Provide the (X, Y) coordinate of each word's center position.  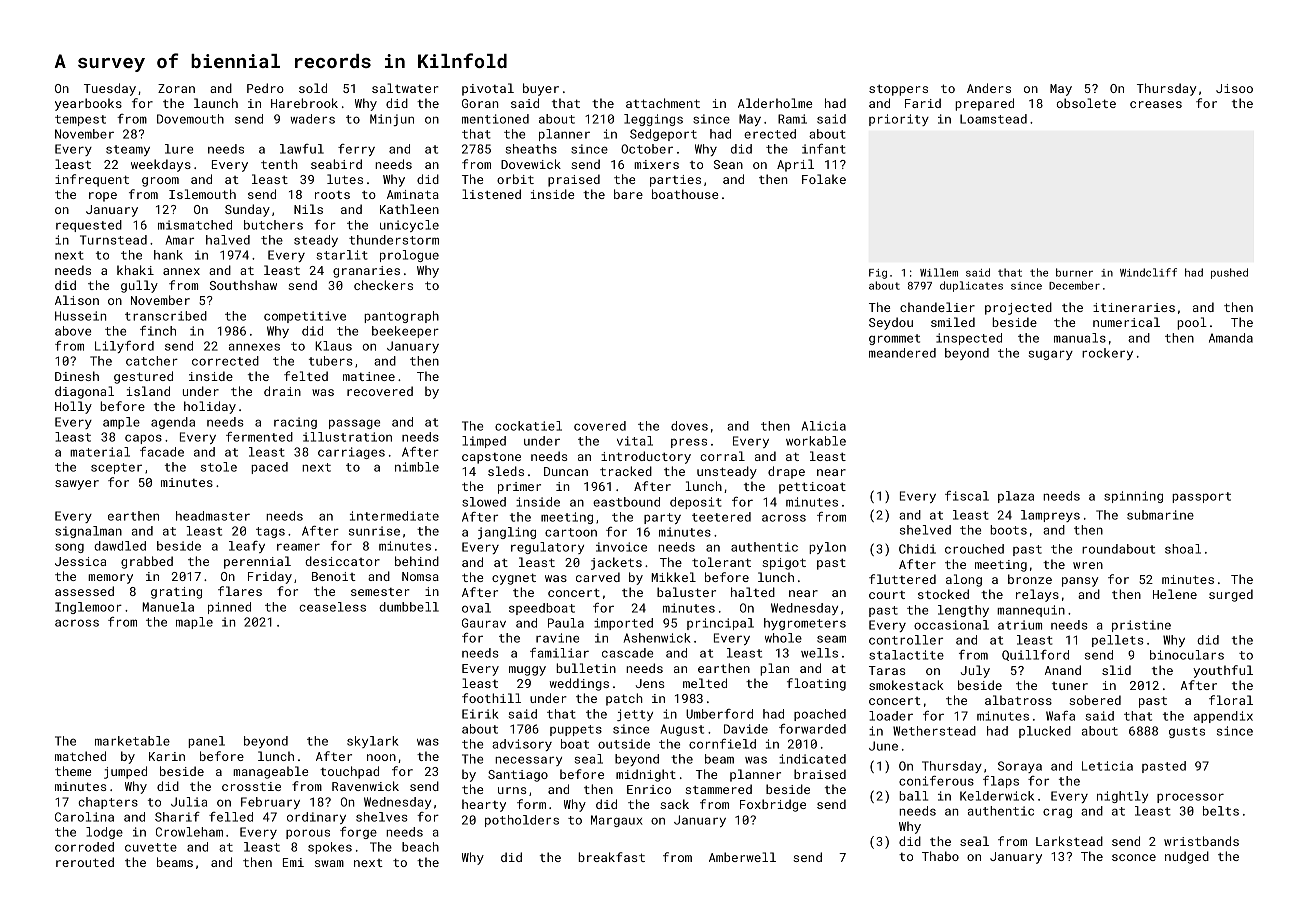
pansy (1080, 582)
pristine (1141, 626)
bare (628, 194)
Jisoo (1234, 88)
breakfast (611, 857)
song (69, 548)
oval (476, 608)
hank (168, 255)
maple (194, 623)
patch (624, 699)
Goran (480, 103)
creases (1156, 104)
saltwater (405, 88)
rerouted (85, 862)
